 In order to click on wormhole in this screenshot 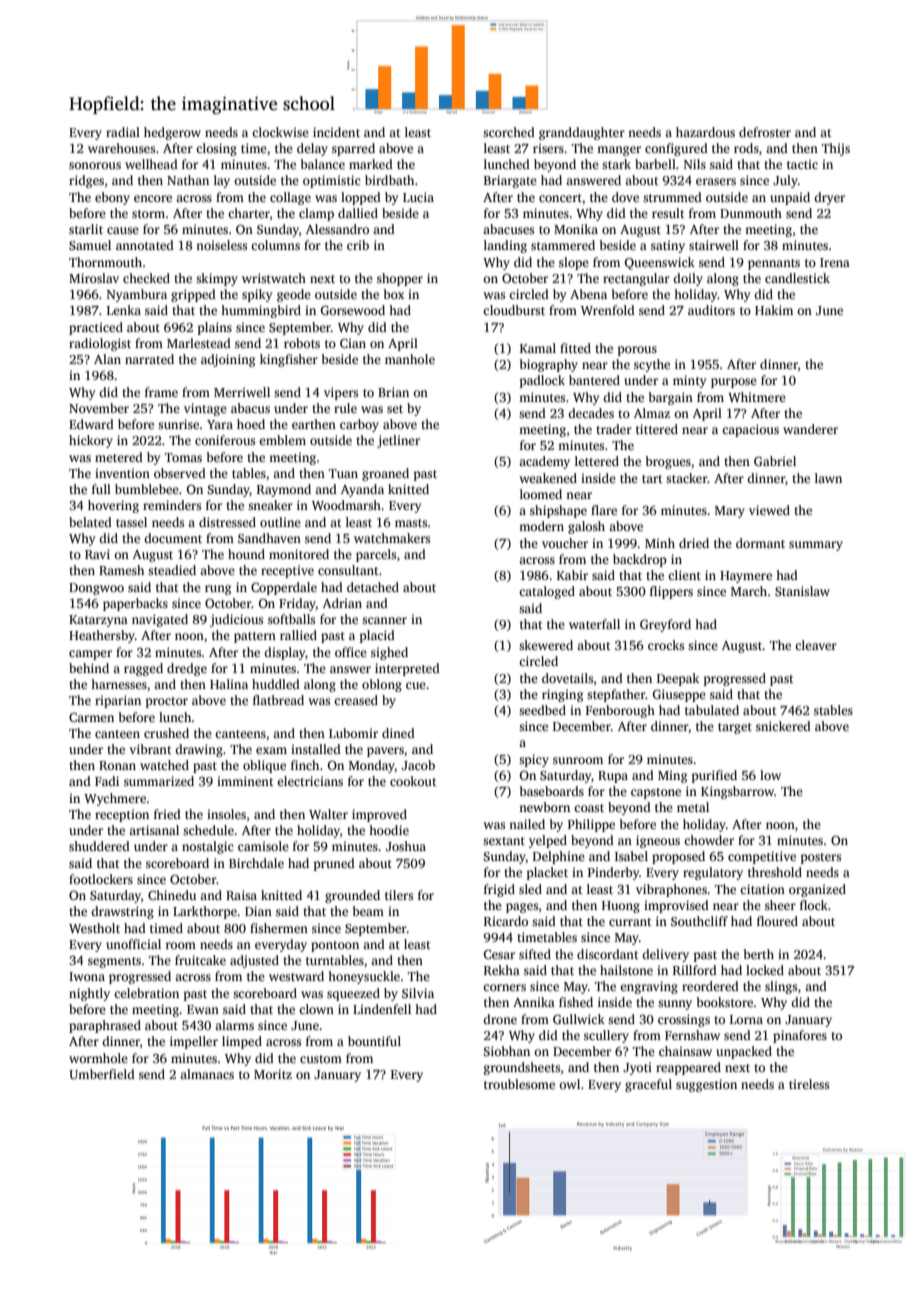, I will do `click(98, 1058)`.
